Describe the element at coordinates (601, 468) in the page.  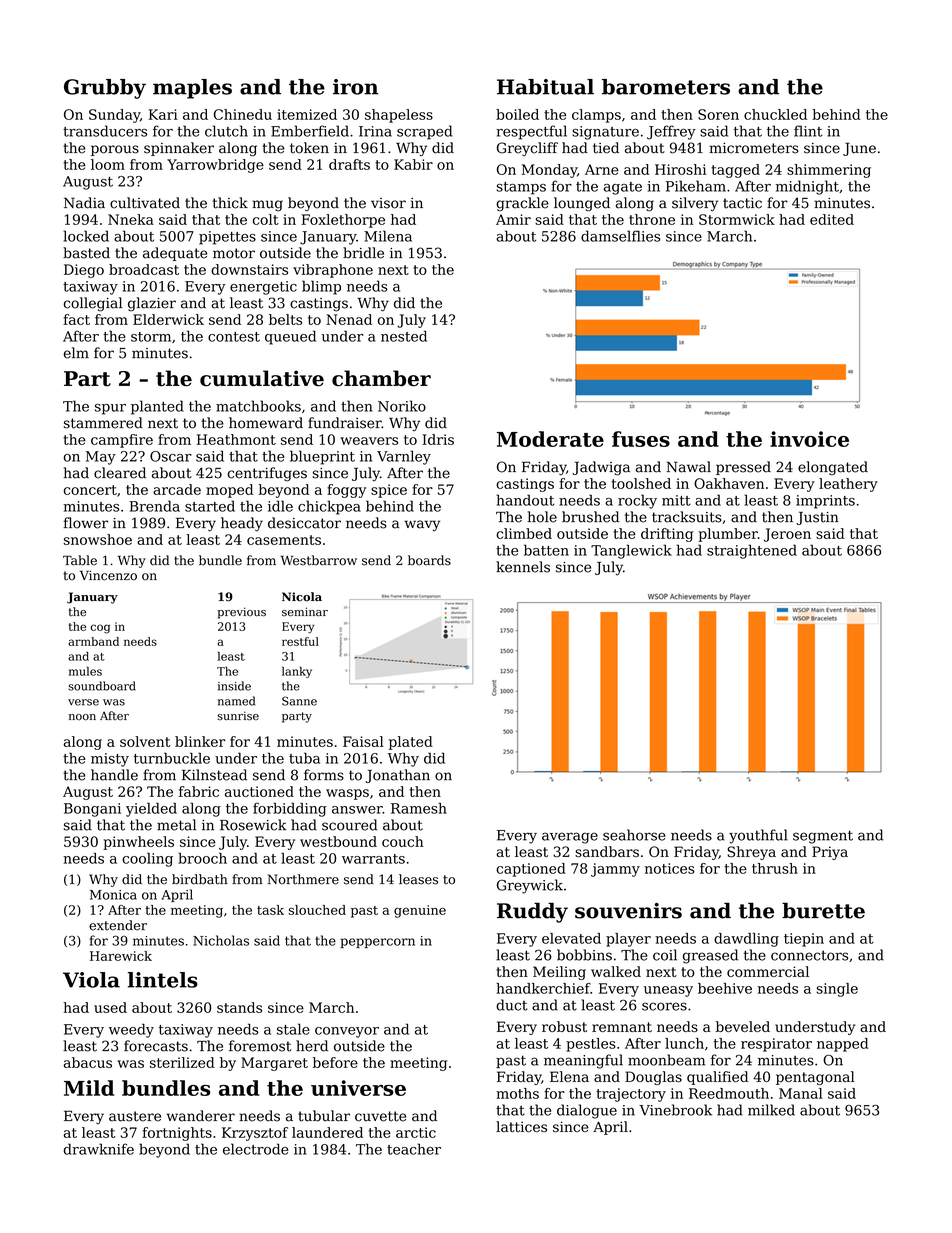
I see `Jadwiga` at that location.
